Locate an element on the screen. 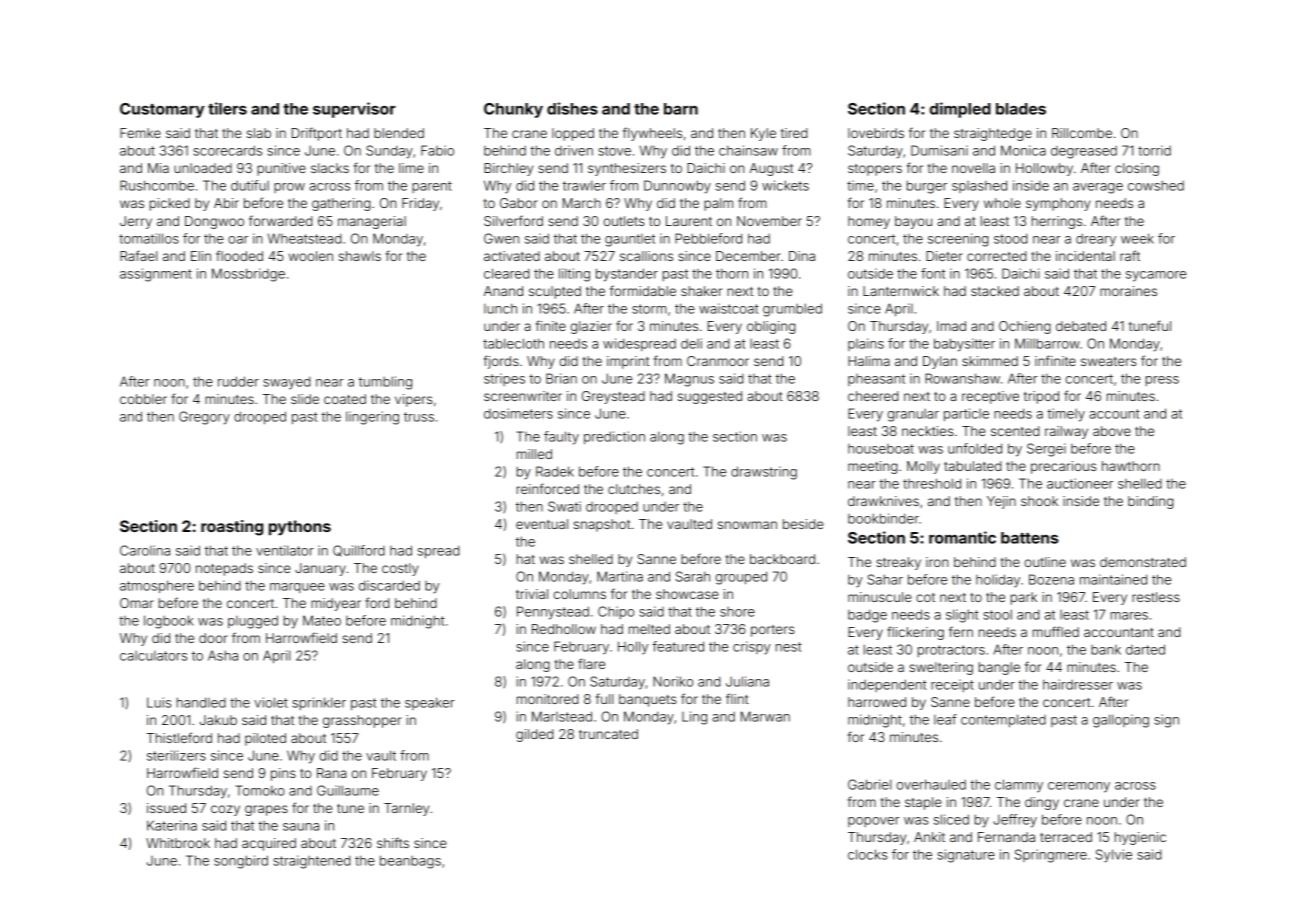 This screenshot has width=1308, height=924. dimpled is located at coordinates (960, 110).
